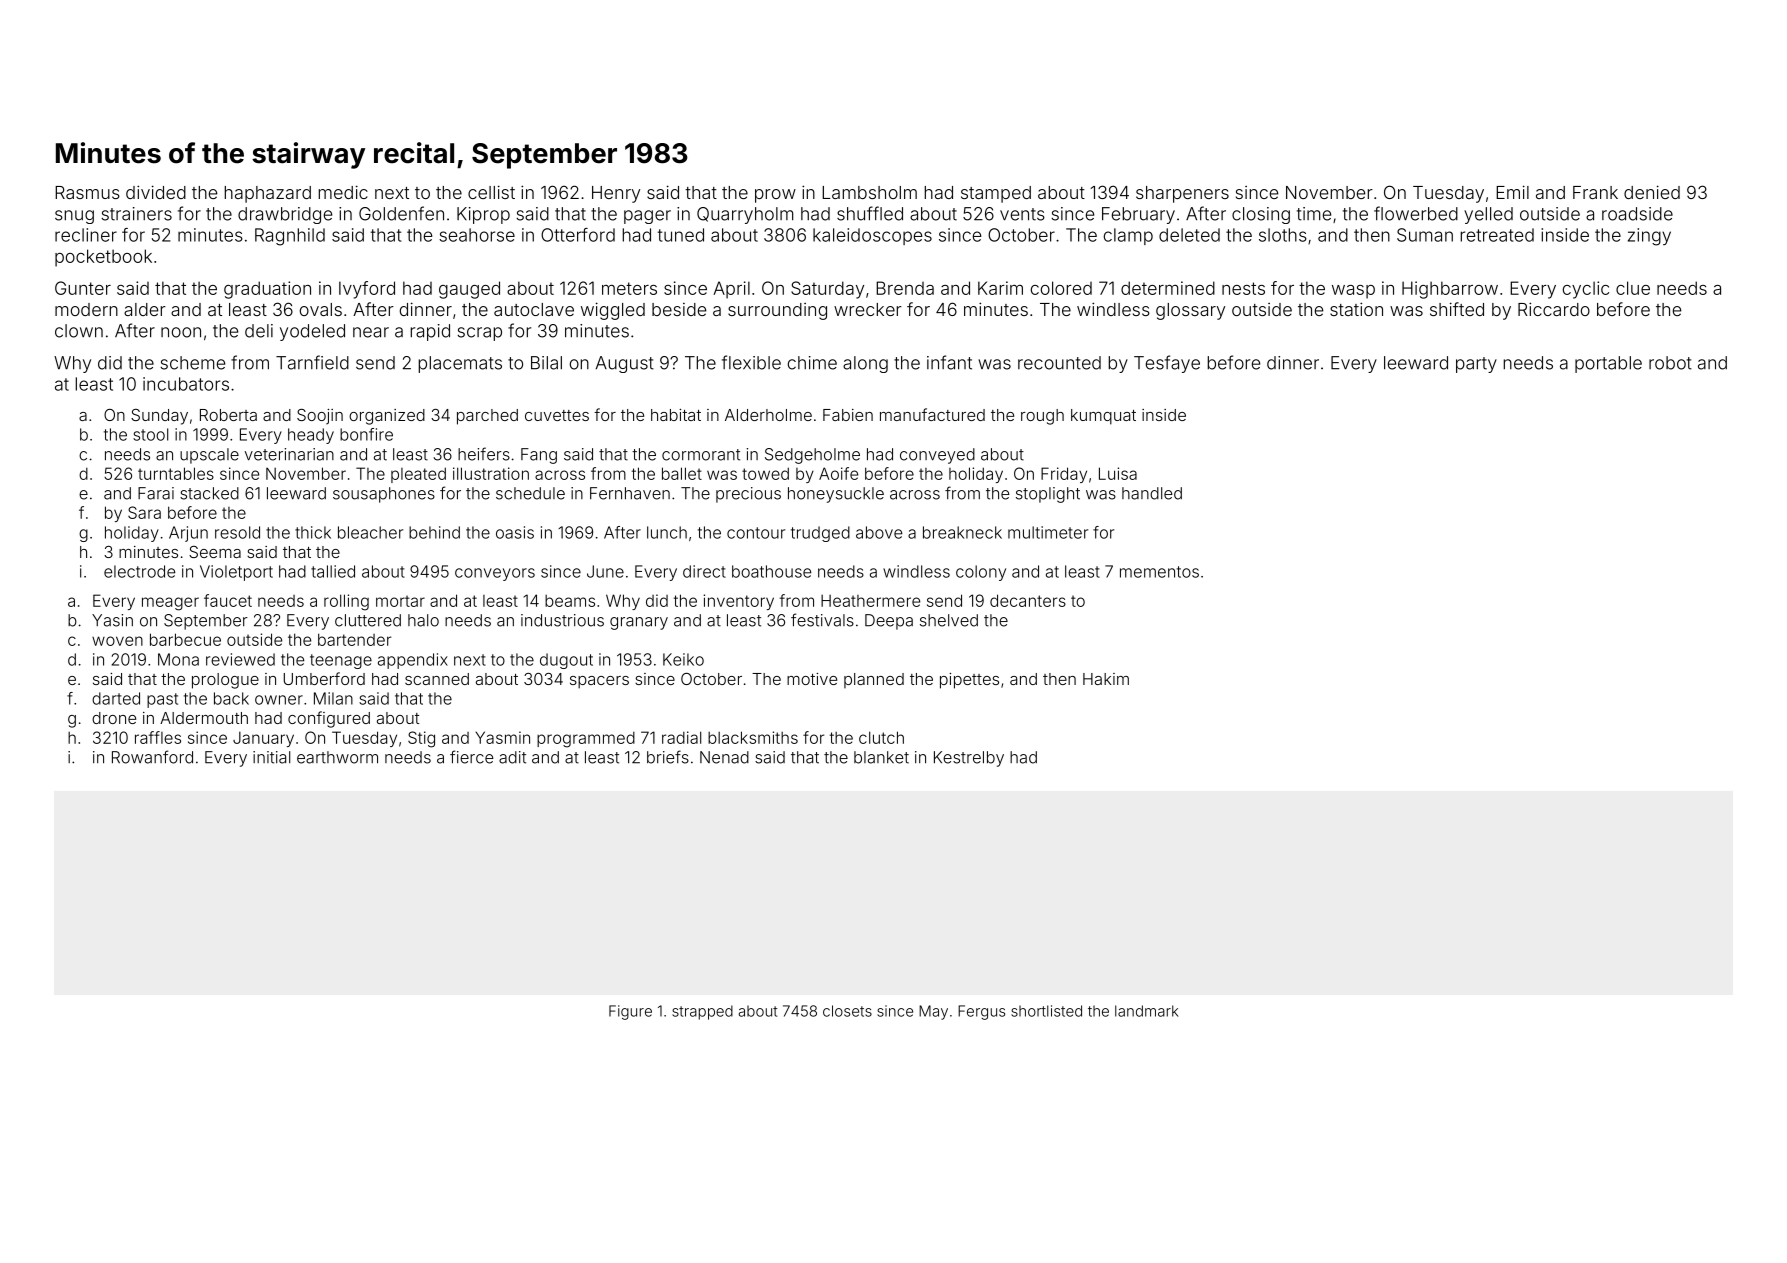 The image size is (1787, 1263). What do you see at coordinates (933, 1012) in the image?
I see `May` at bounding box center [933, 1012].
